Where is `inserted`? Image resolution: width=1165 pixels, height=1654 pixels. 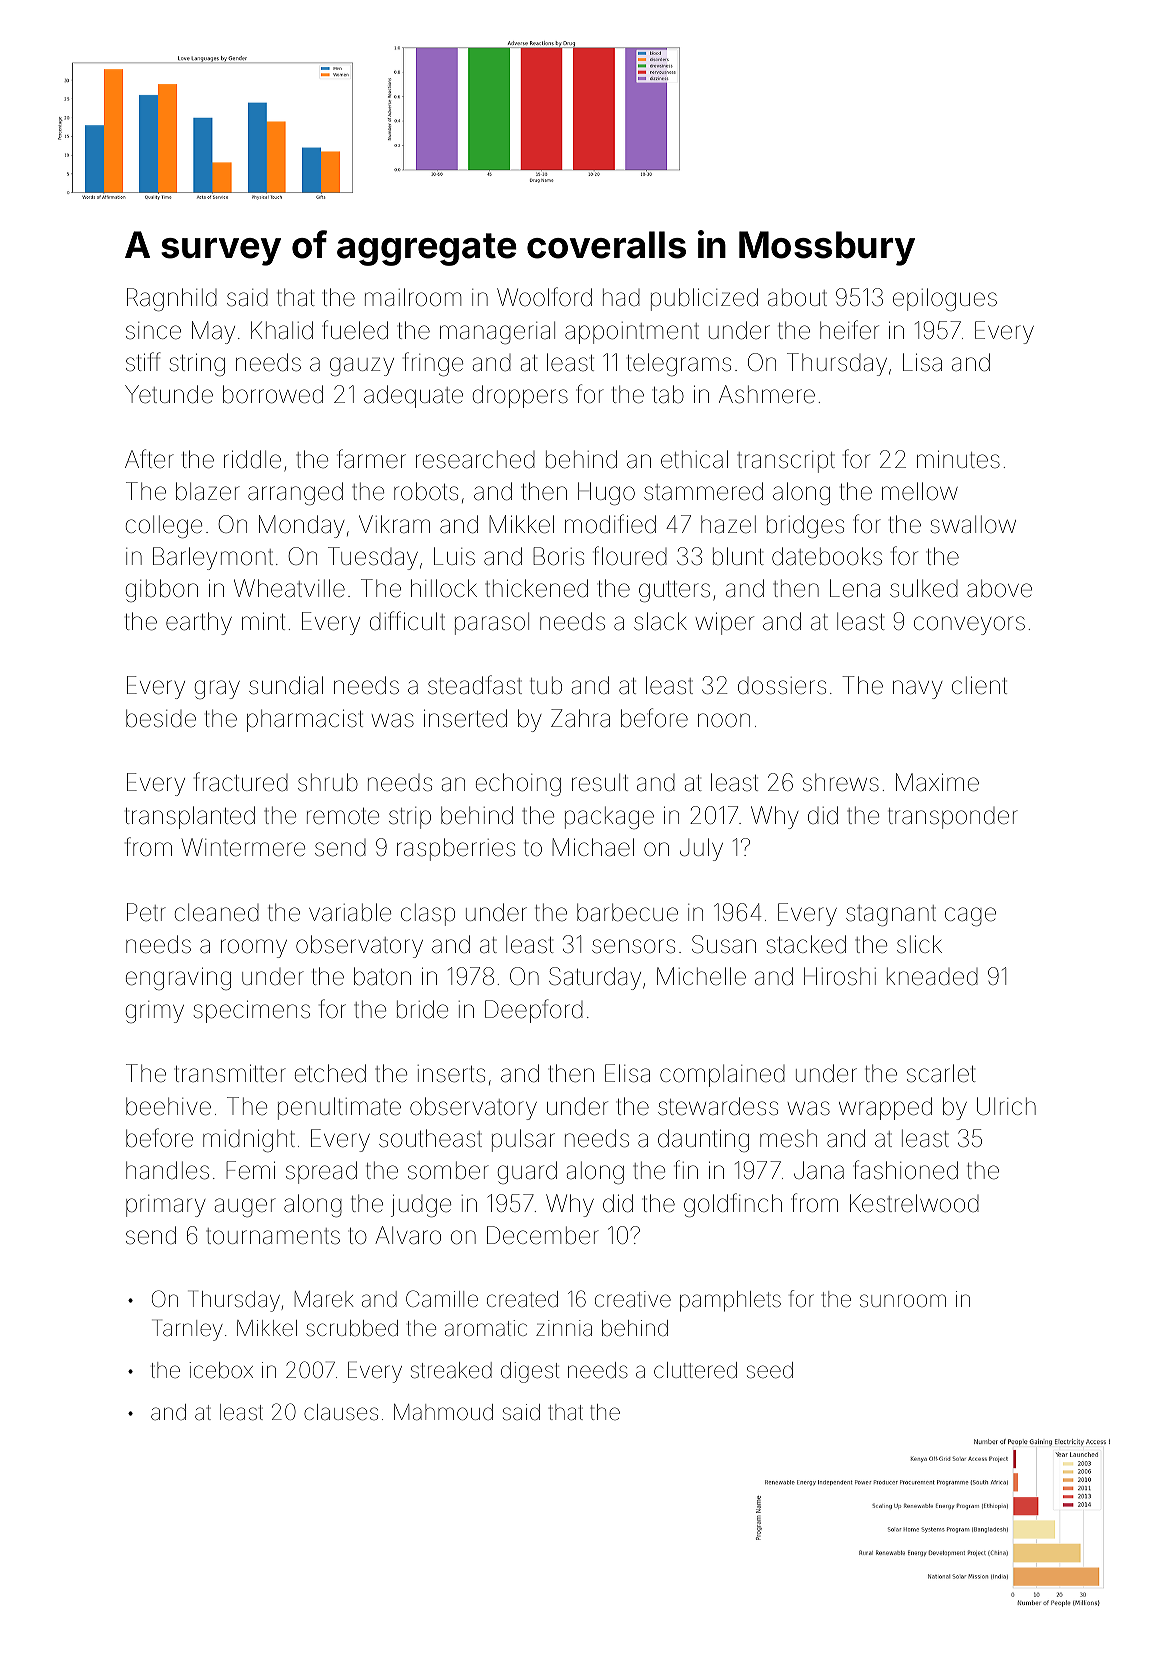
inserted is located at coordinates (465, 718).
